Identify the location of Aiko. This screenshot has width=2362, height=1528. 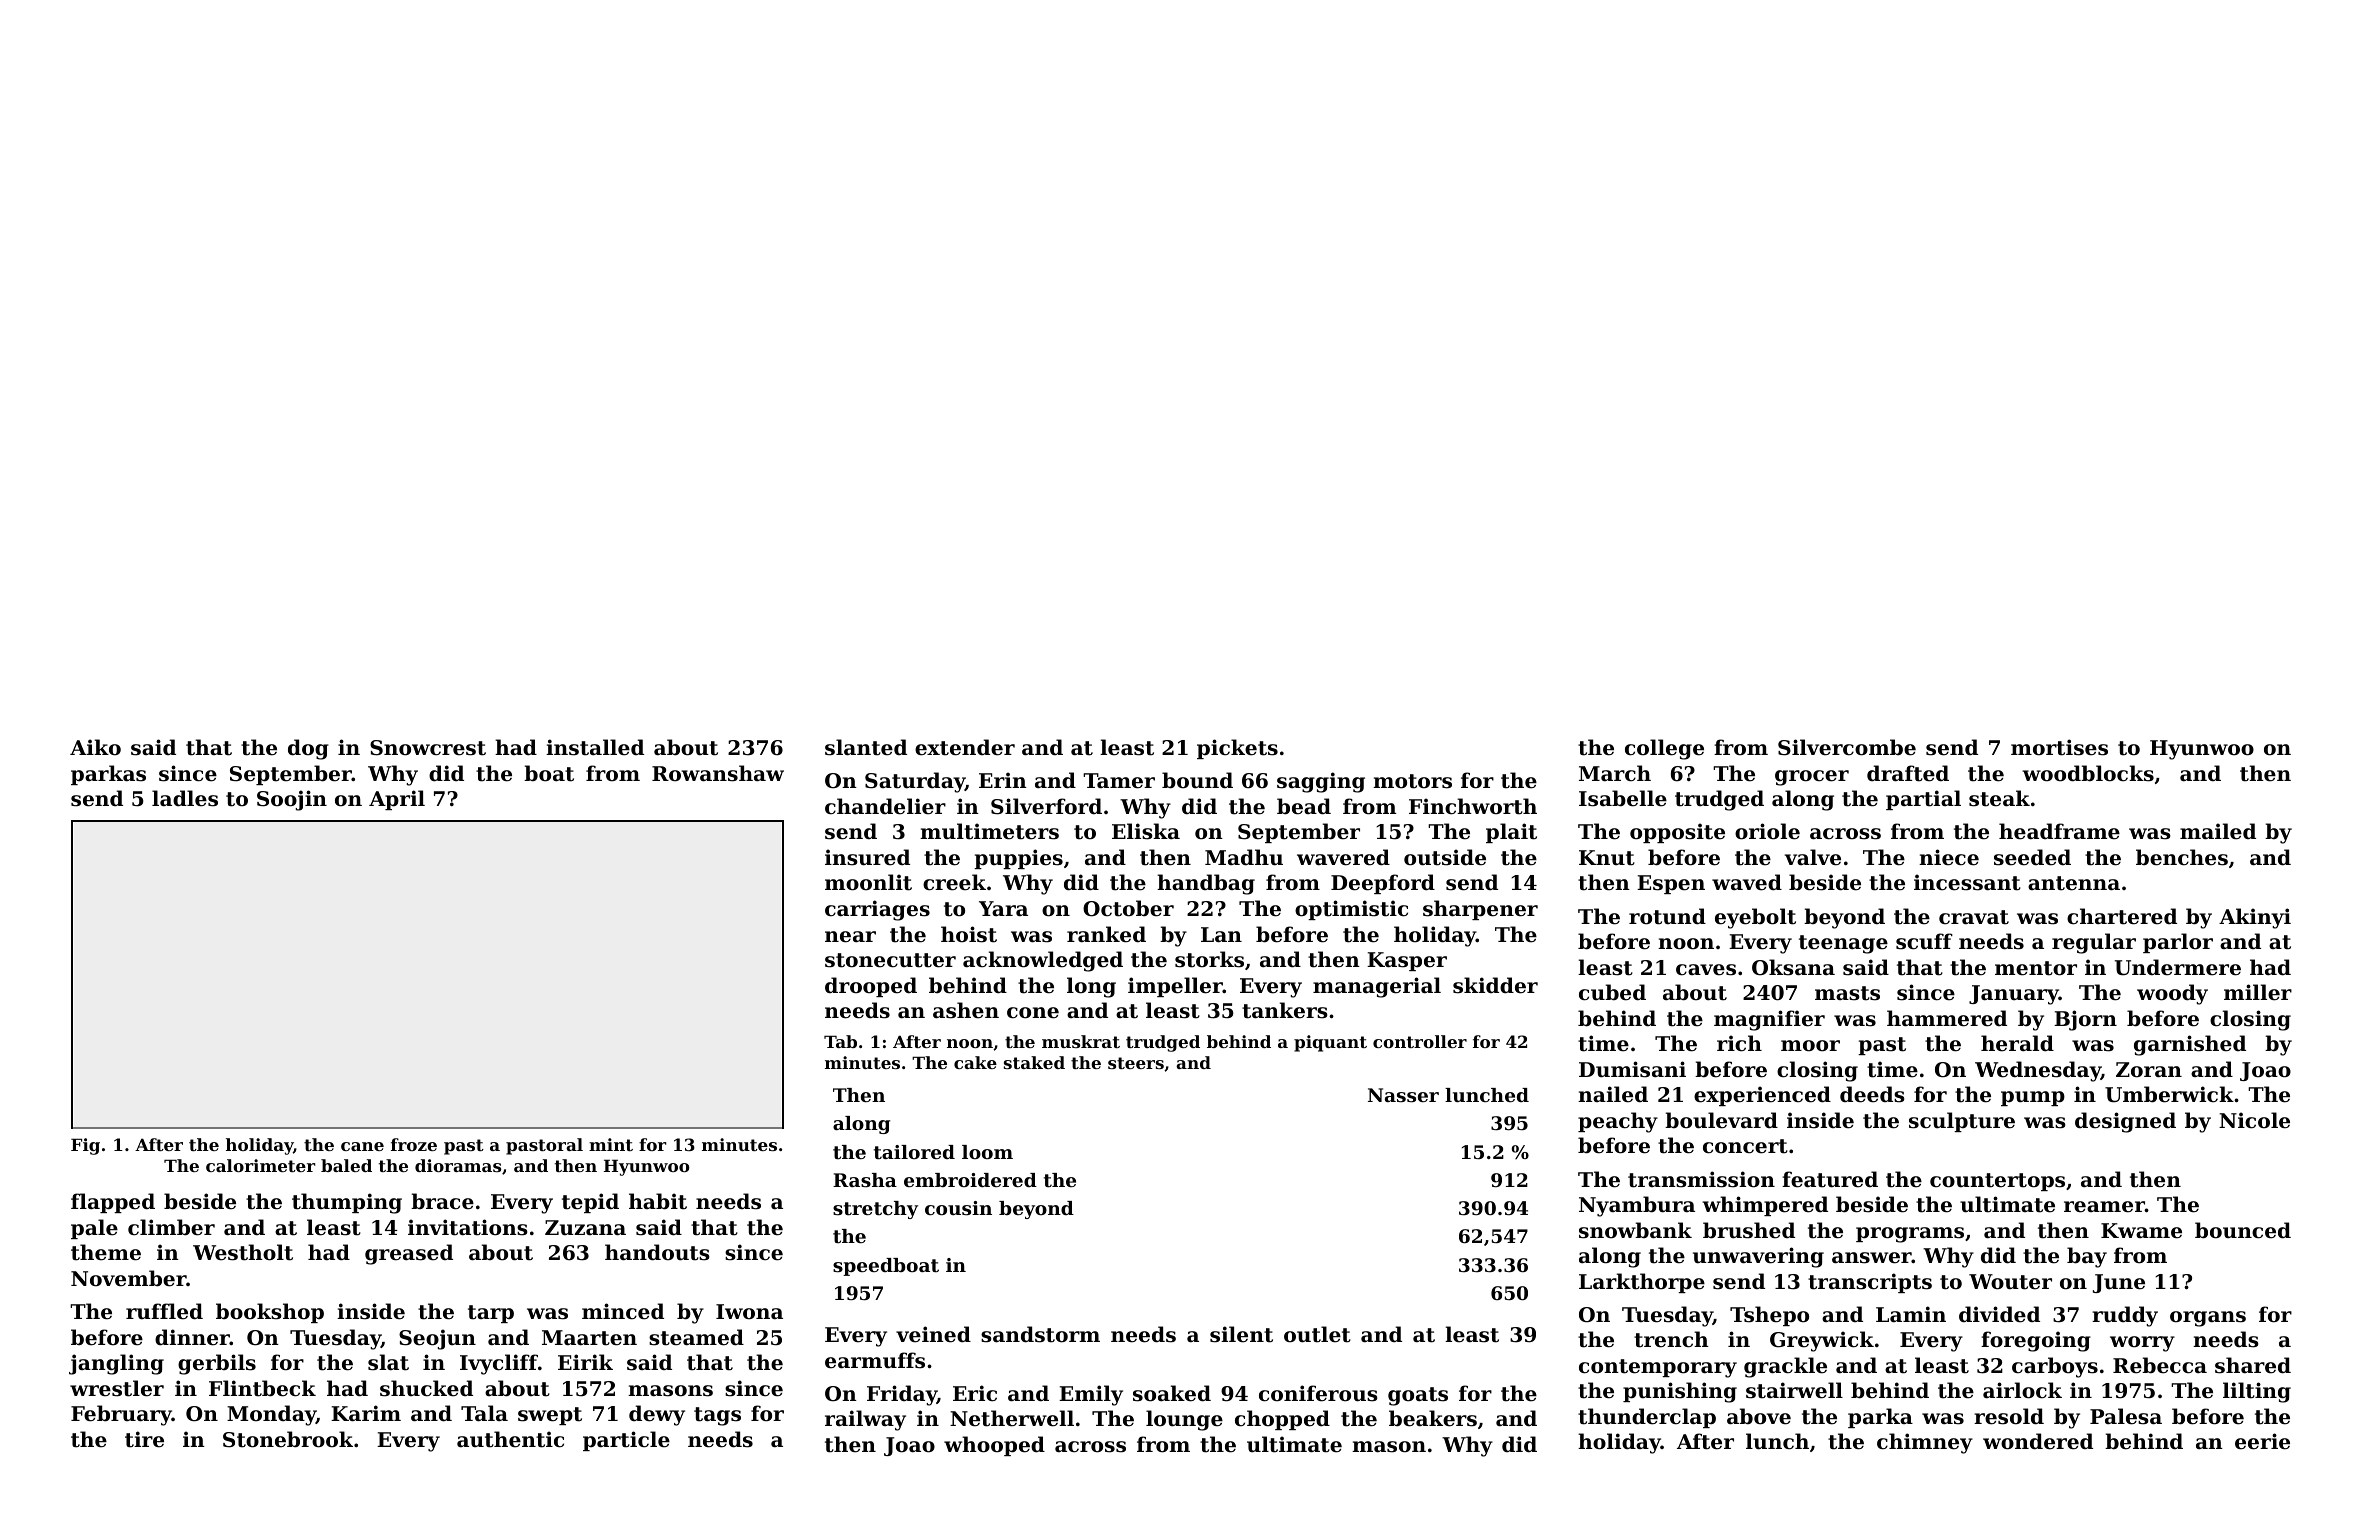
(95, 747).
